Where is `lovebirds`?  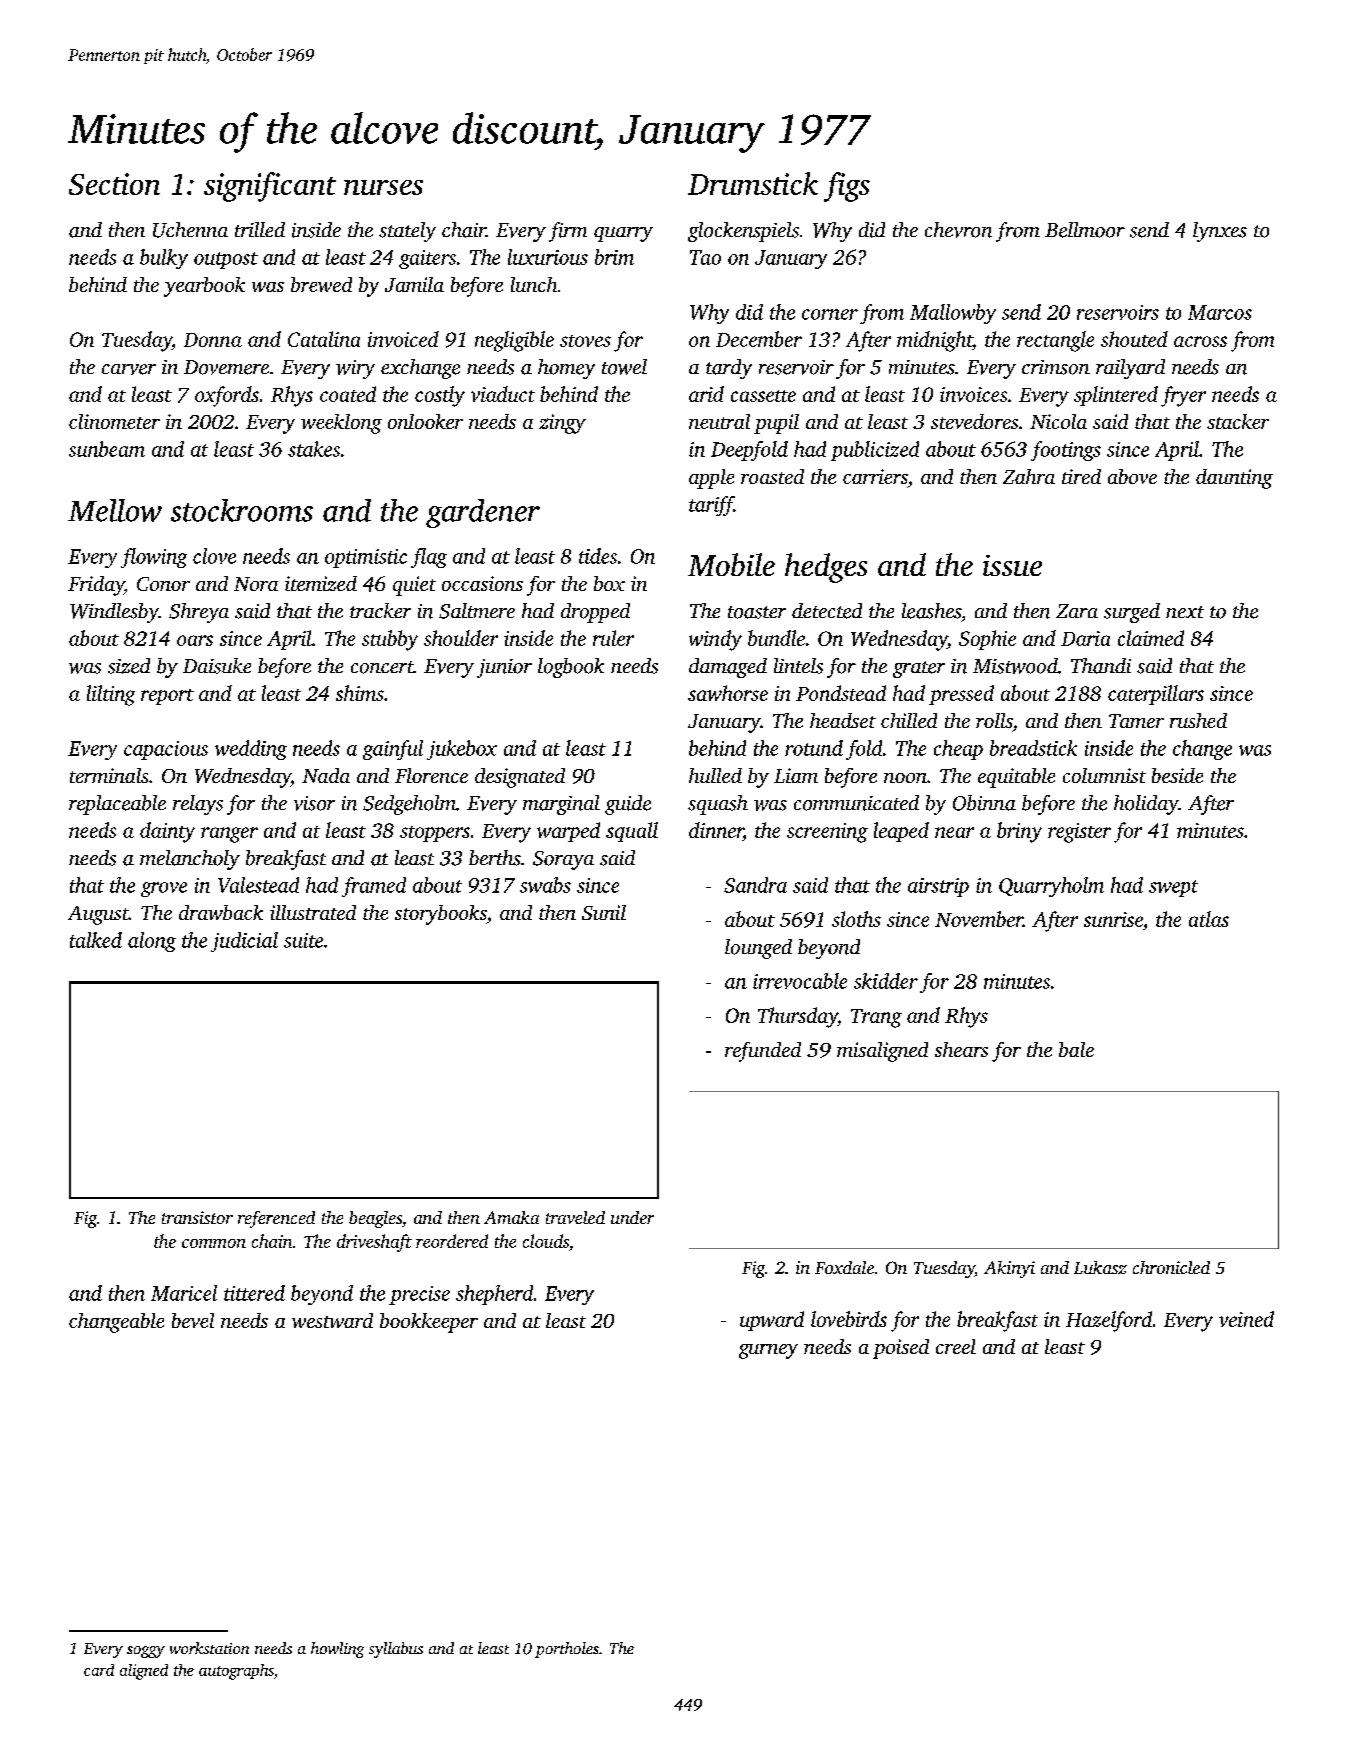
lovebirds is located at coordinates (849, 1319).
